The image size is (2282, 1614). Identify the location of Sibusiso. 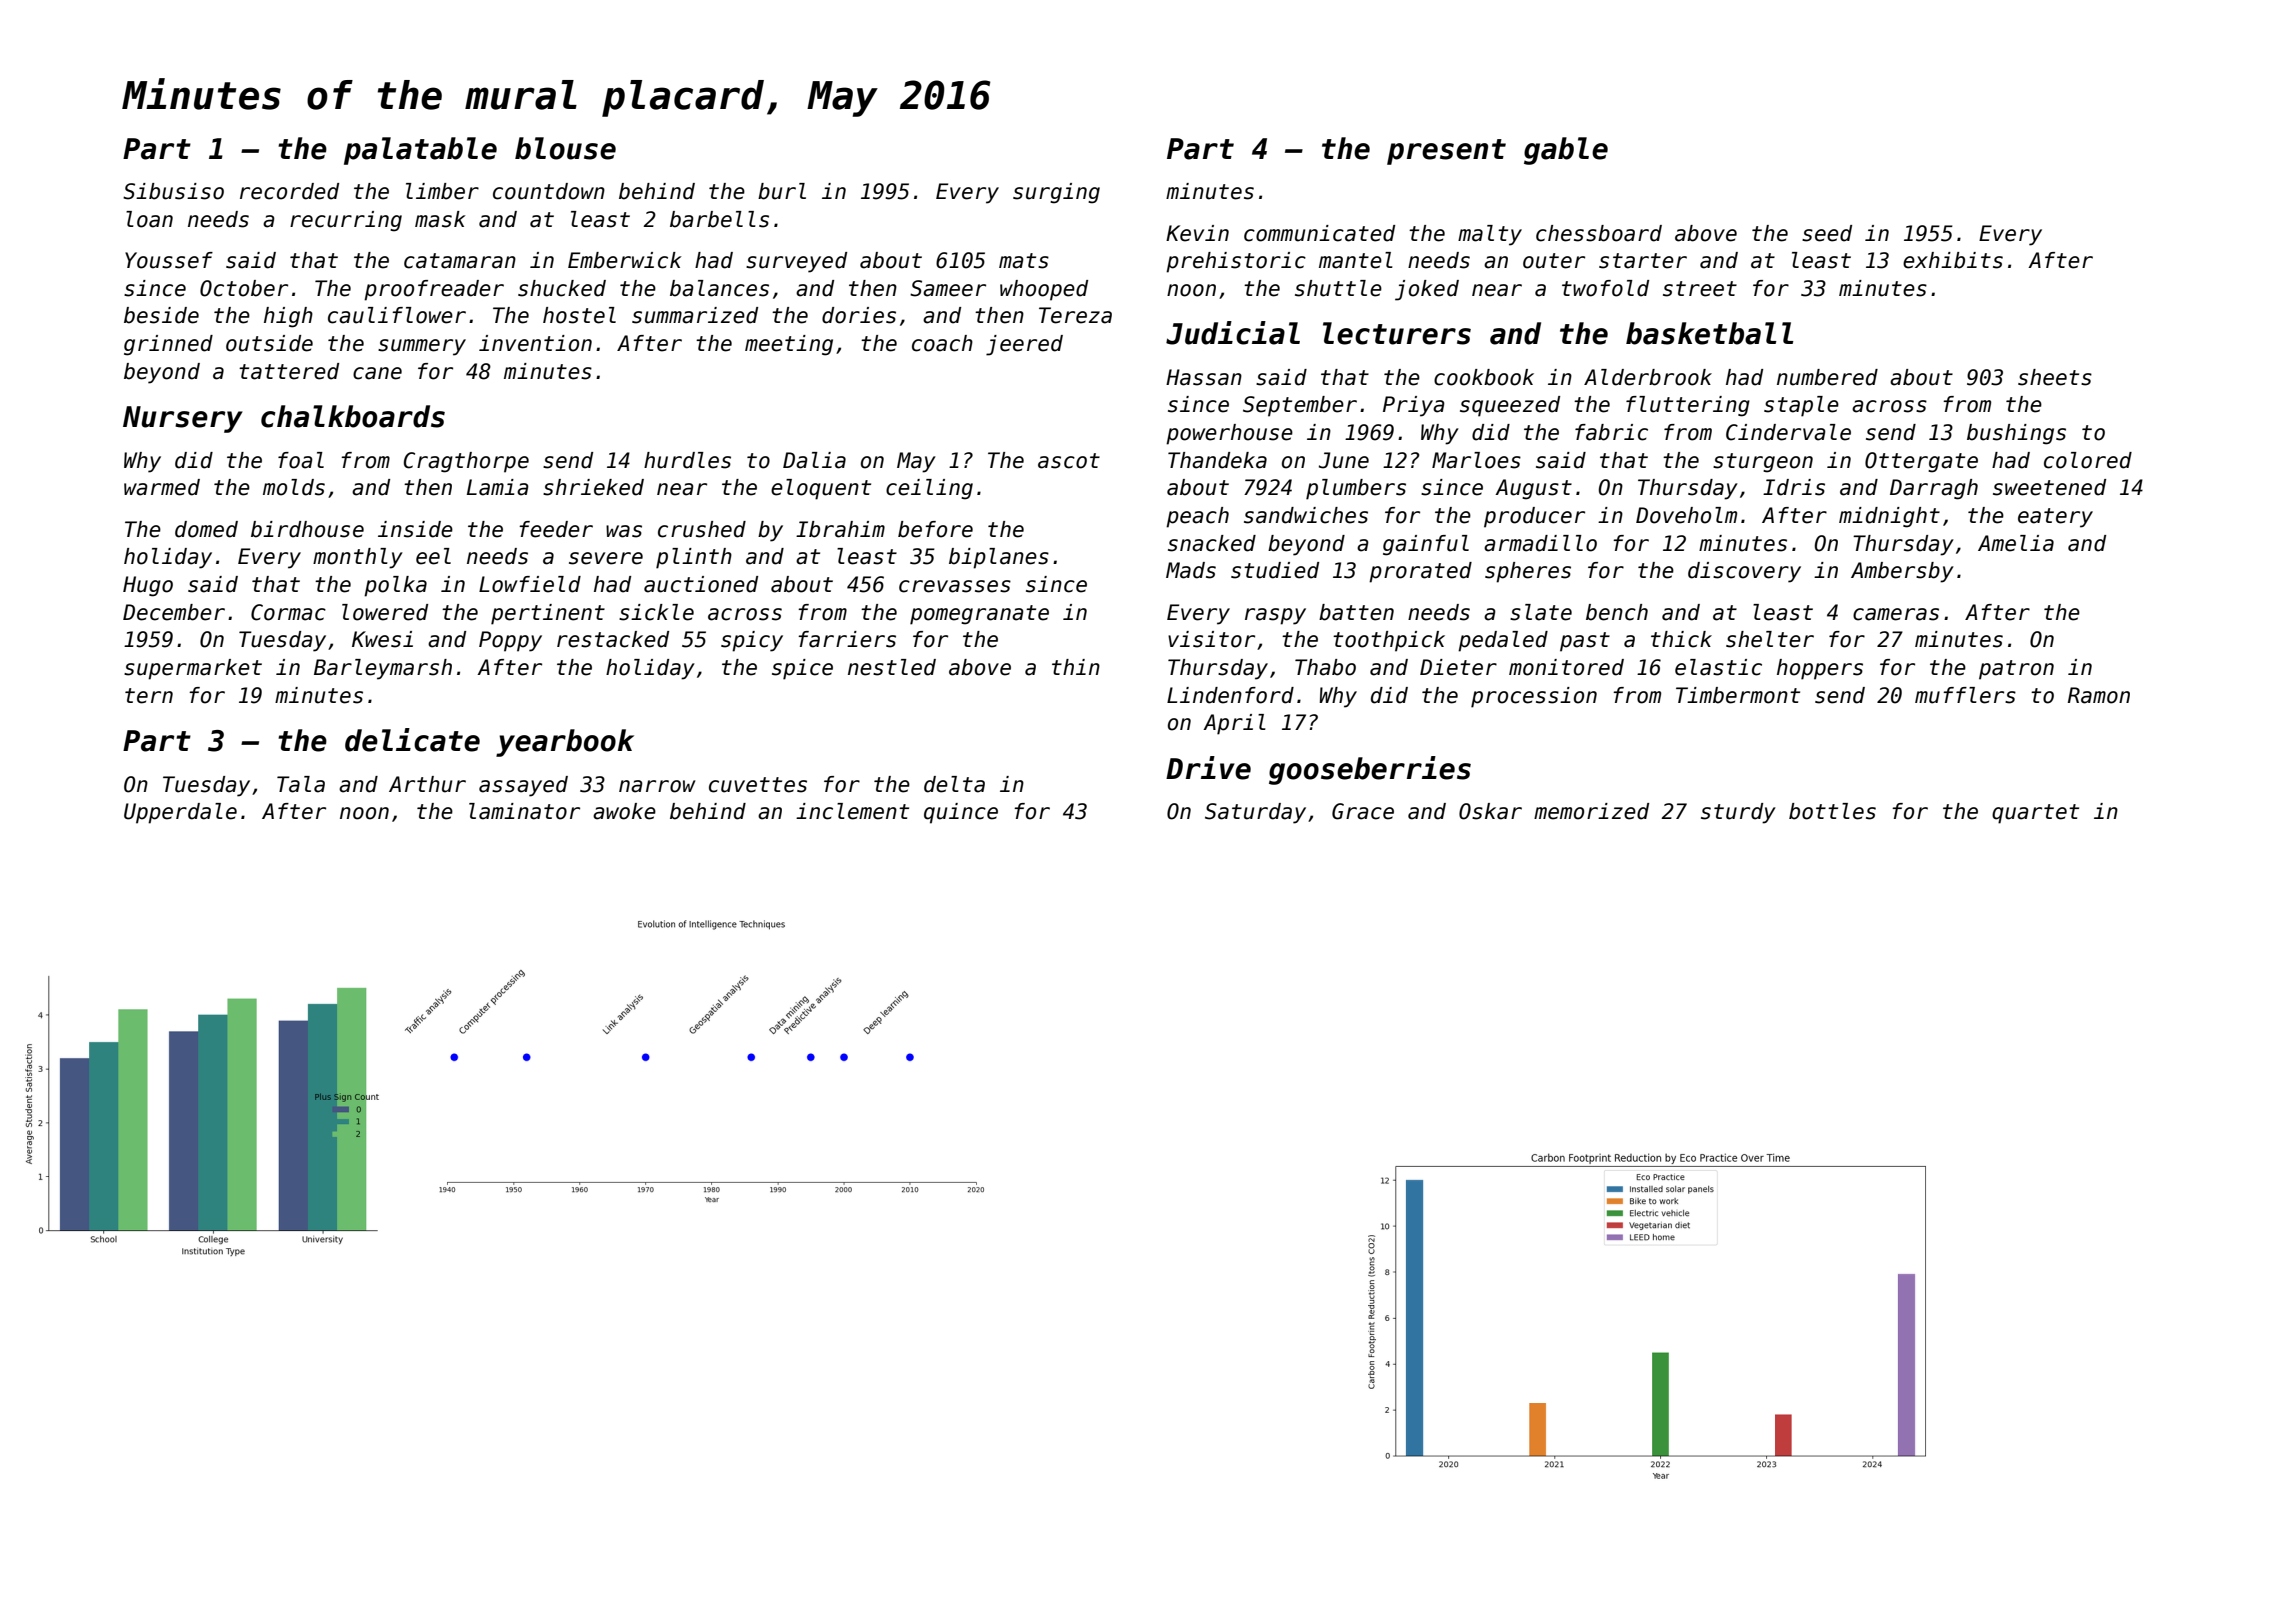
(173, 191).
